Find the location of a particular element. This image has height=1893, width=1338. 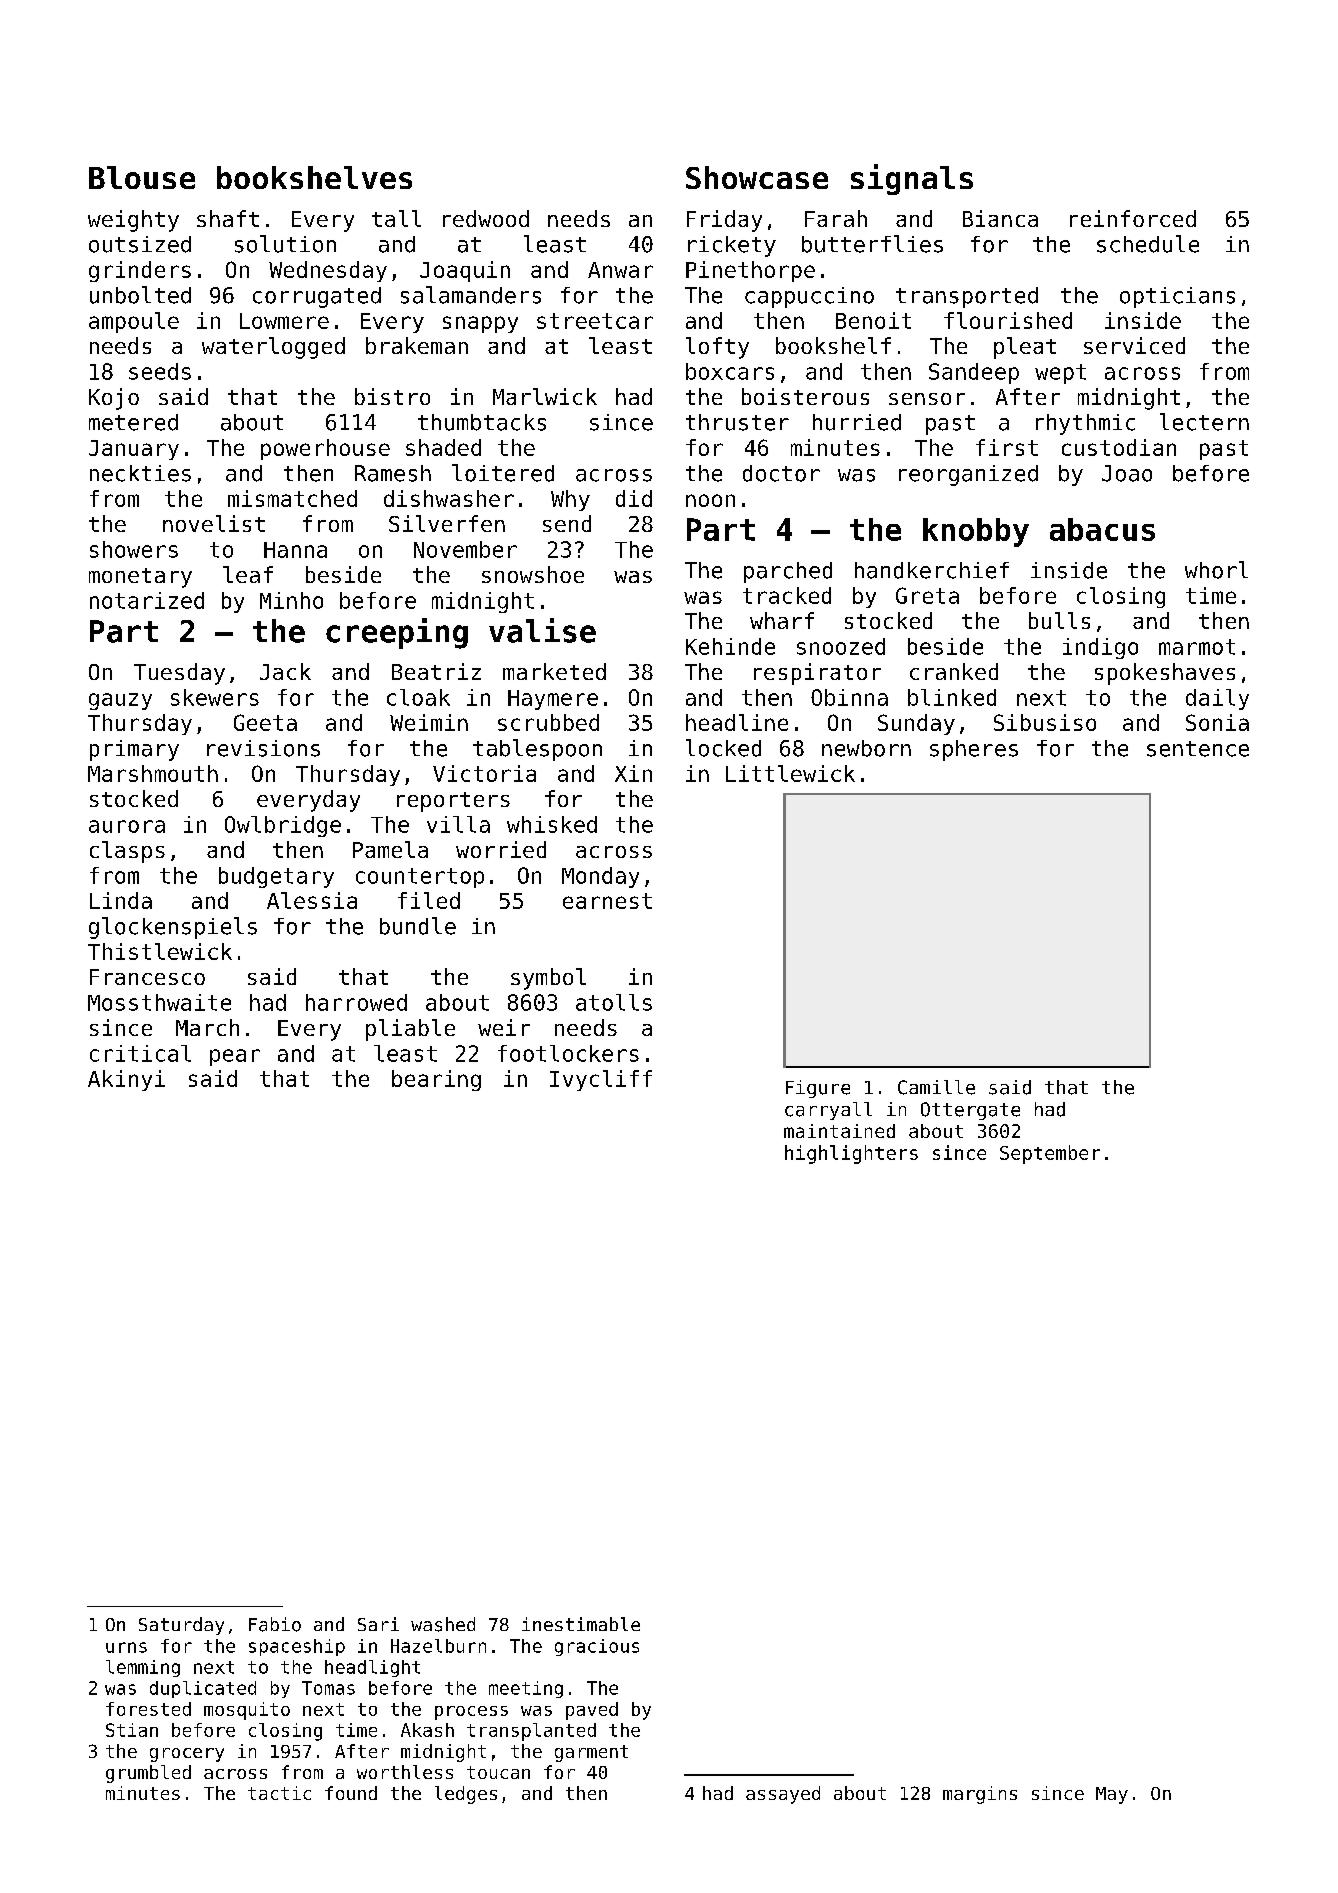

Sari is located at coordinates (378, 1624).
